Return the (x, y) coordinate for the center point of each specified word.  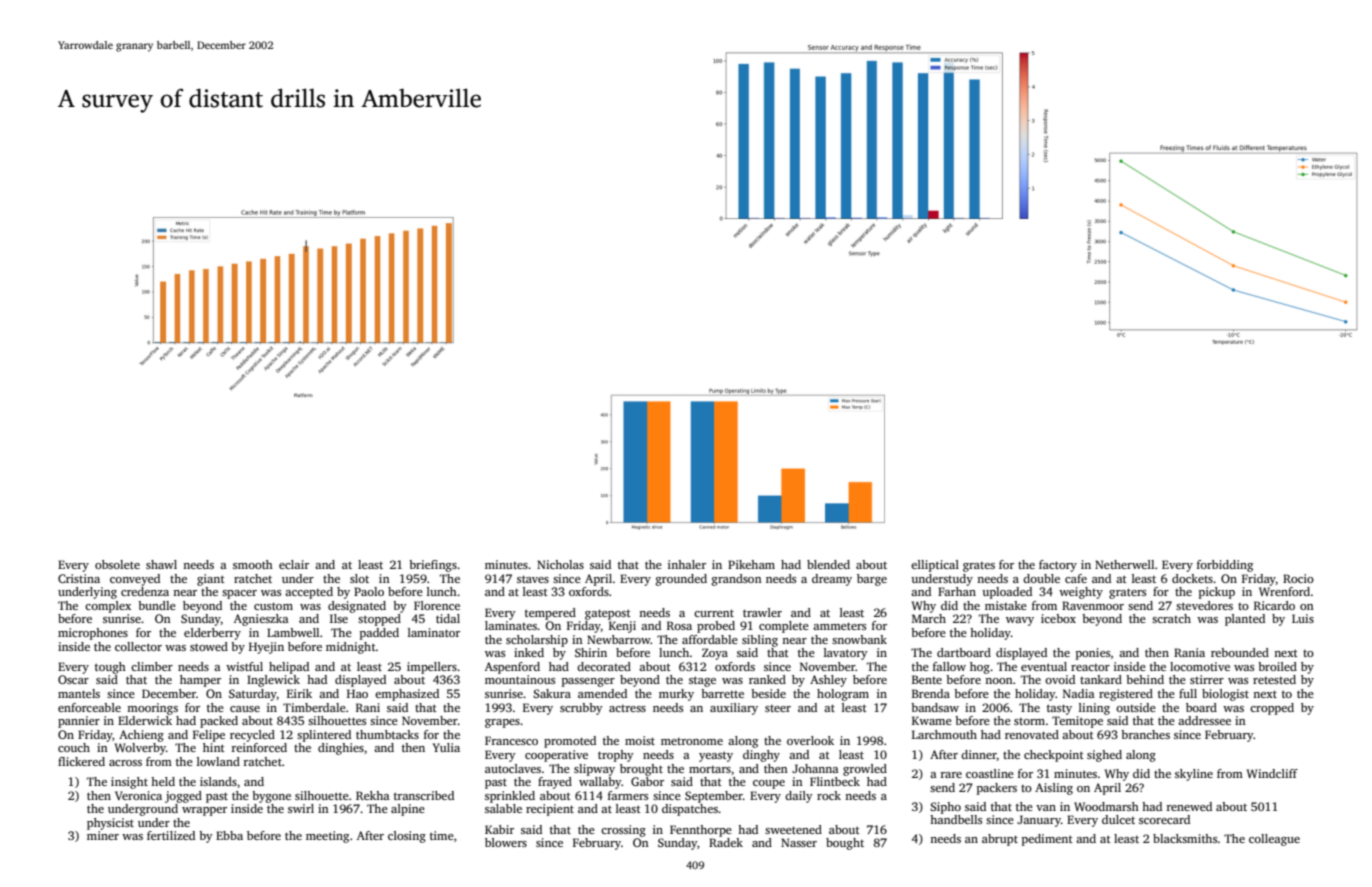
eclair (294, 564)
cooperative (556, 756)
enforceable (89, 707)
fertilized (171, 835)
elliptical (935, 566)
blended (828, 564)
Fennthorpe (701, 831)
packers (997, 789)
